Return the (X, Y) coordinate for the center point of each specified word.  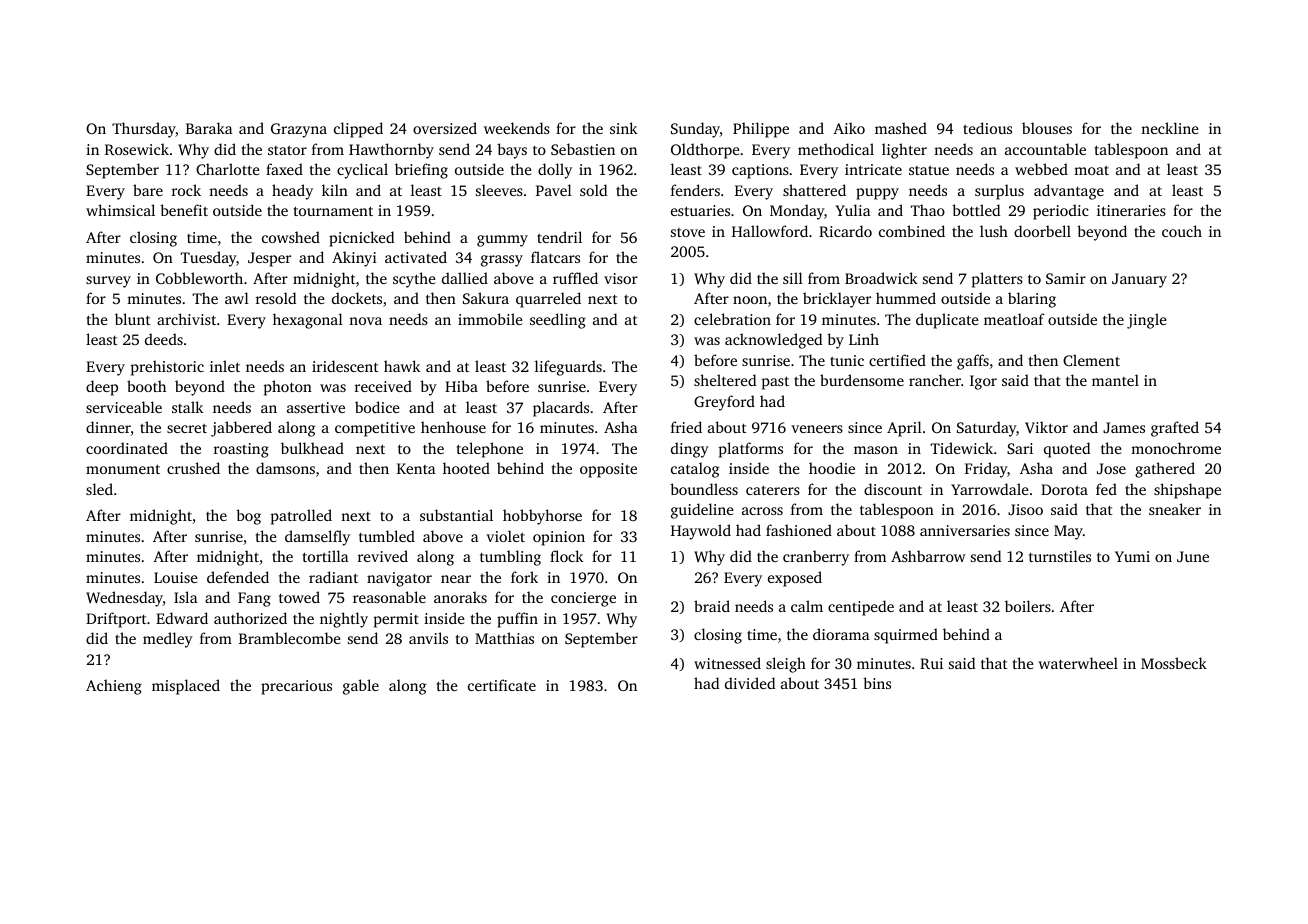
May (1068, 532)
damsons (285, 468)
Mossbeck (1174, 663)
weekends (517, 128)
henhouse (453, 427)
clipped (358, 130)
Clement (1091, 360)
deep (102, 388)
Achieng (114, 687)
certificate (502, 685)
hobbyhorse (542, 517)
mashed (901, 128)
